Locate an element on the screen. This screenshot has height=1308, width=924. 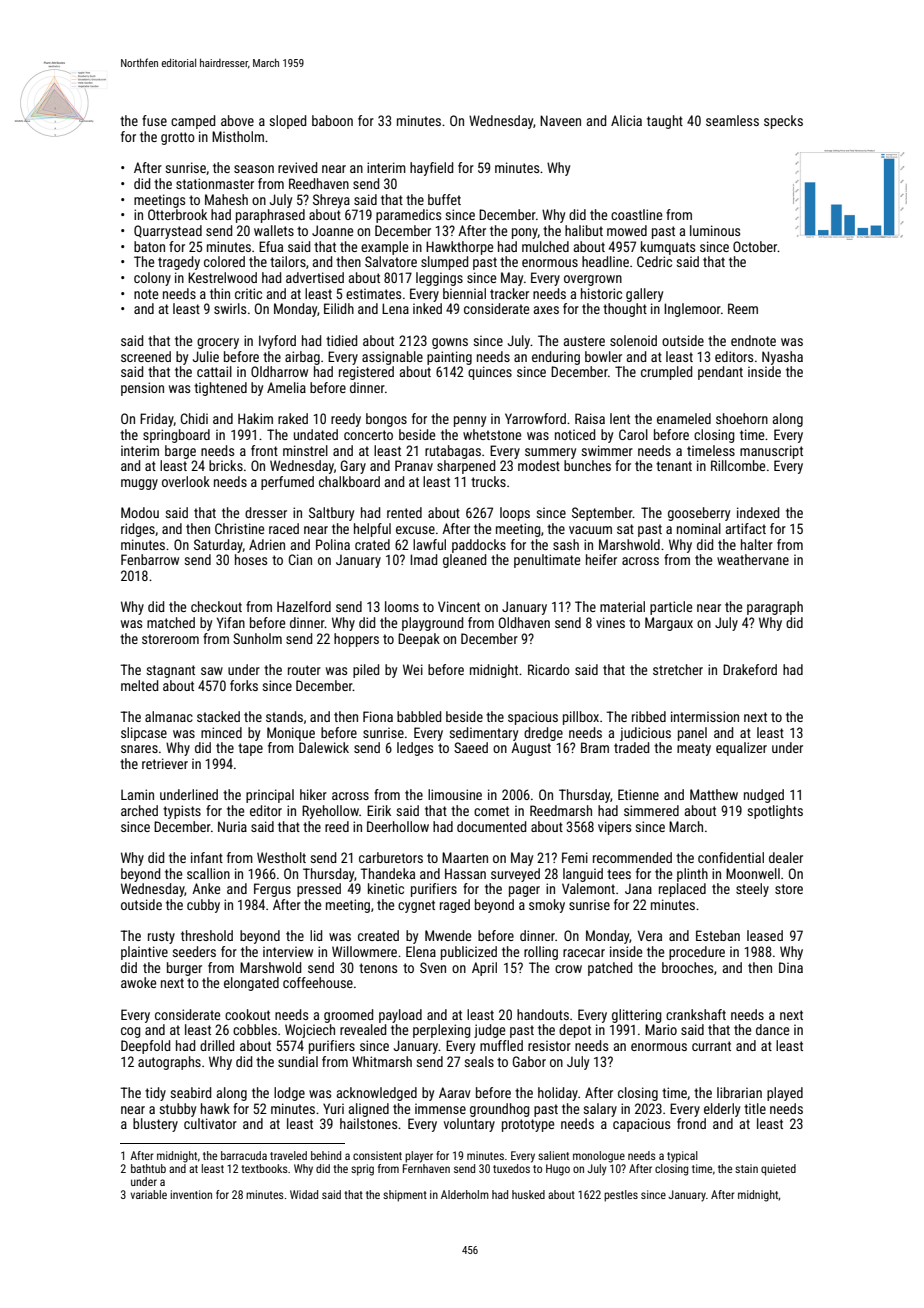
Nyasha is located at coordinates (782, 358).
